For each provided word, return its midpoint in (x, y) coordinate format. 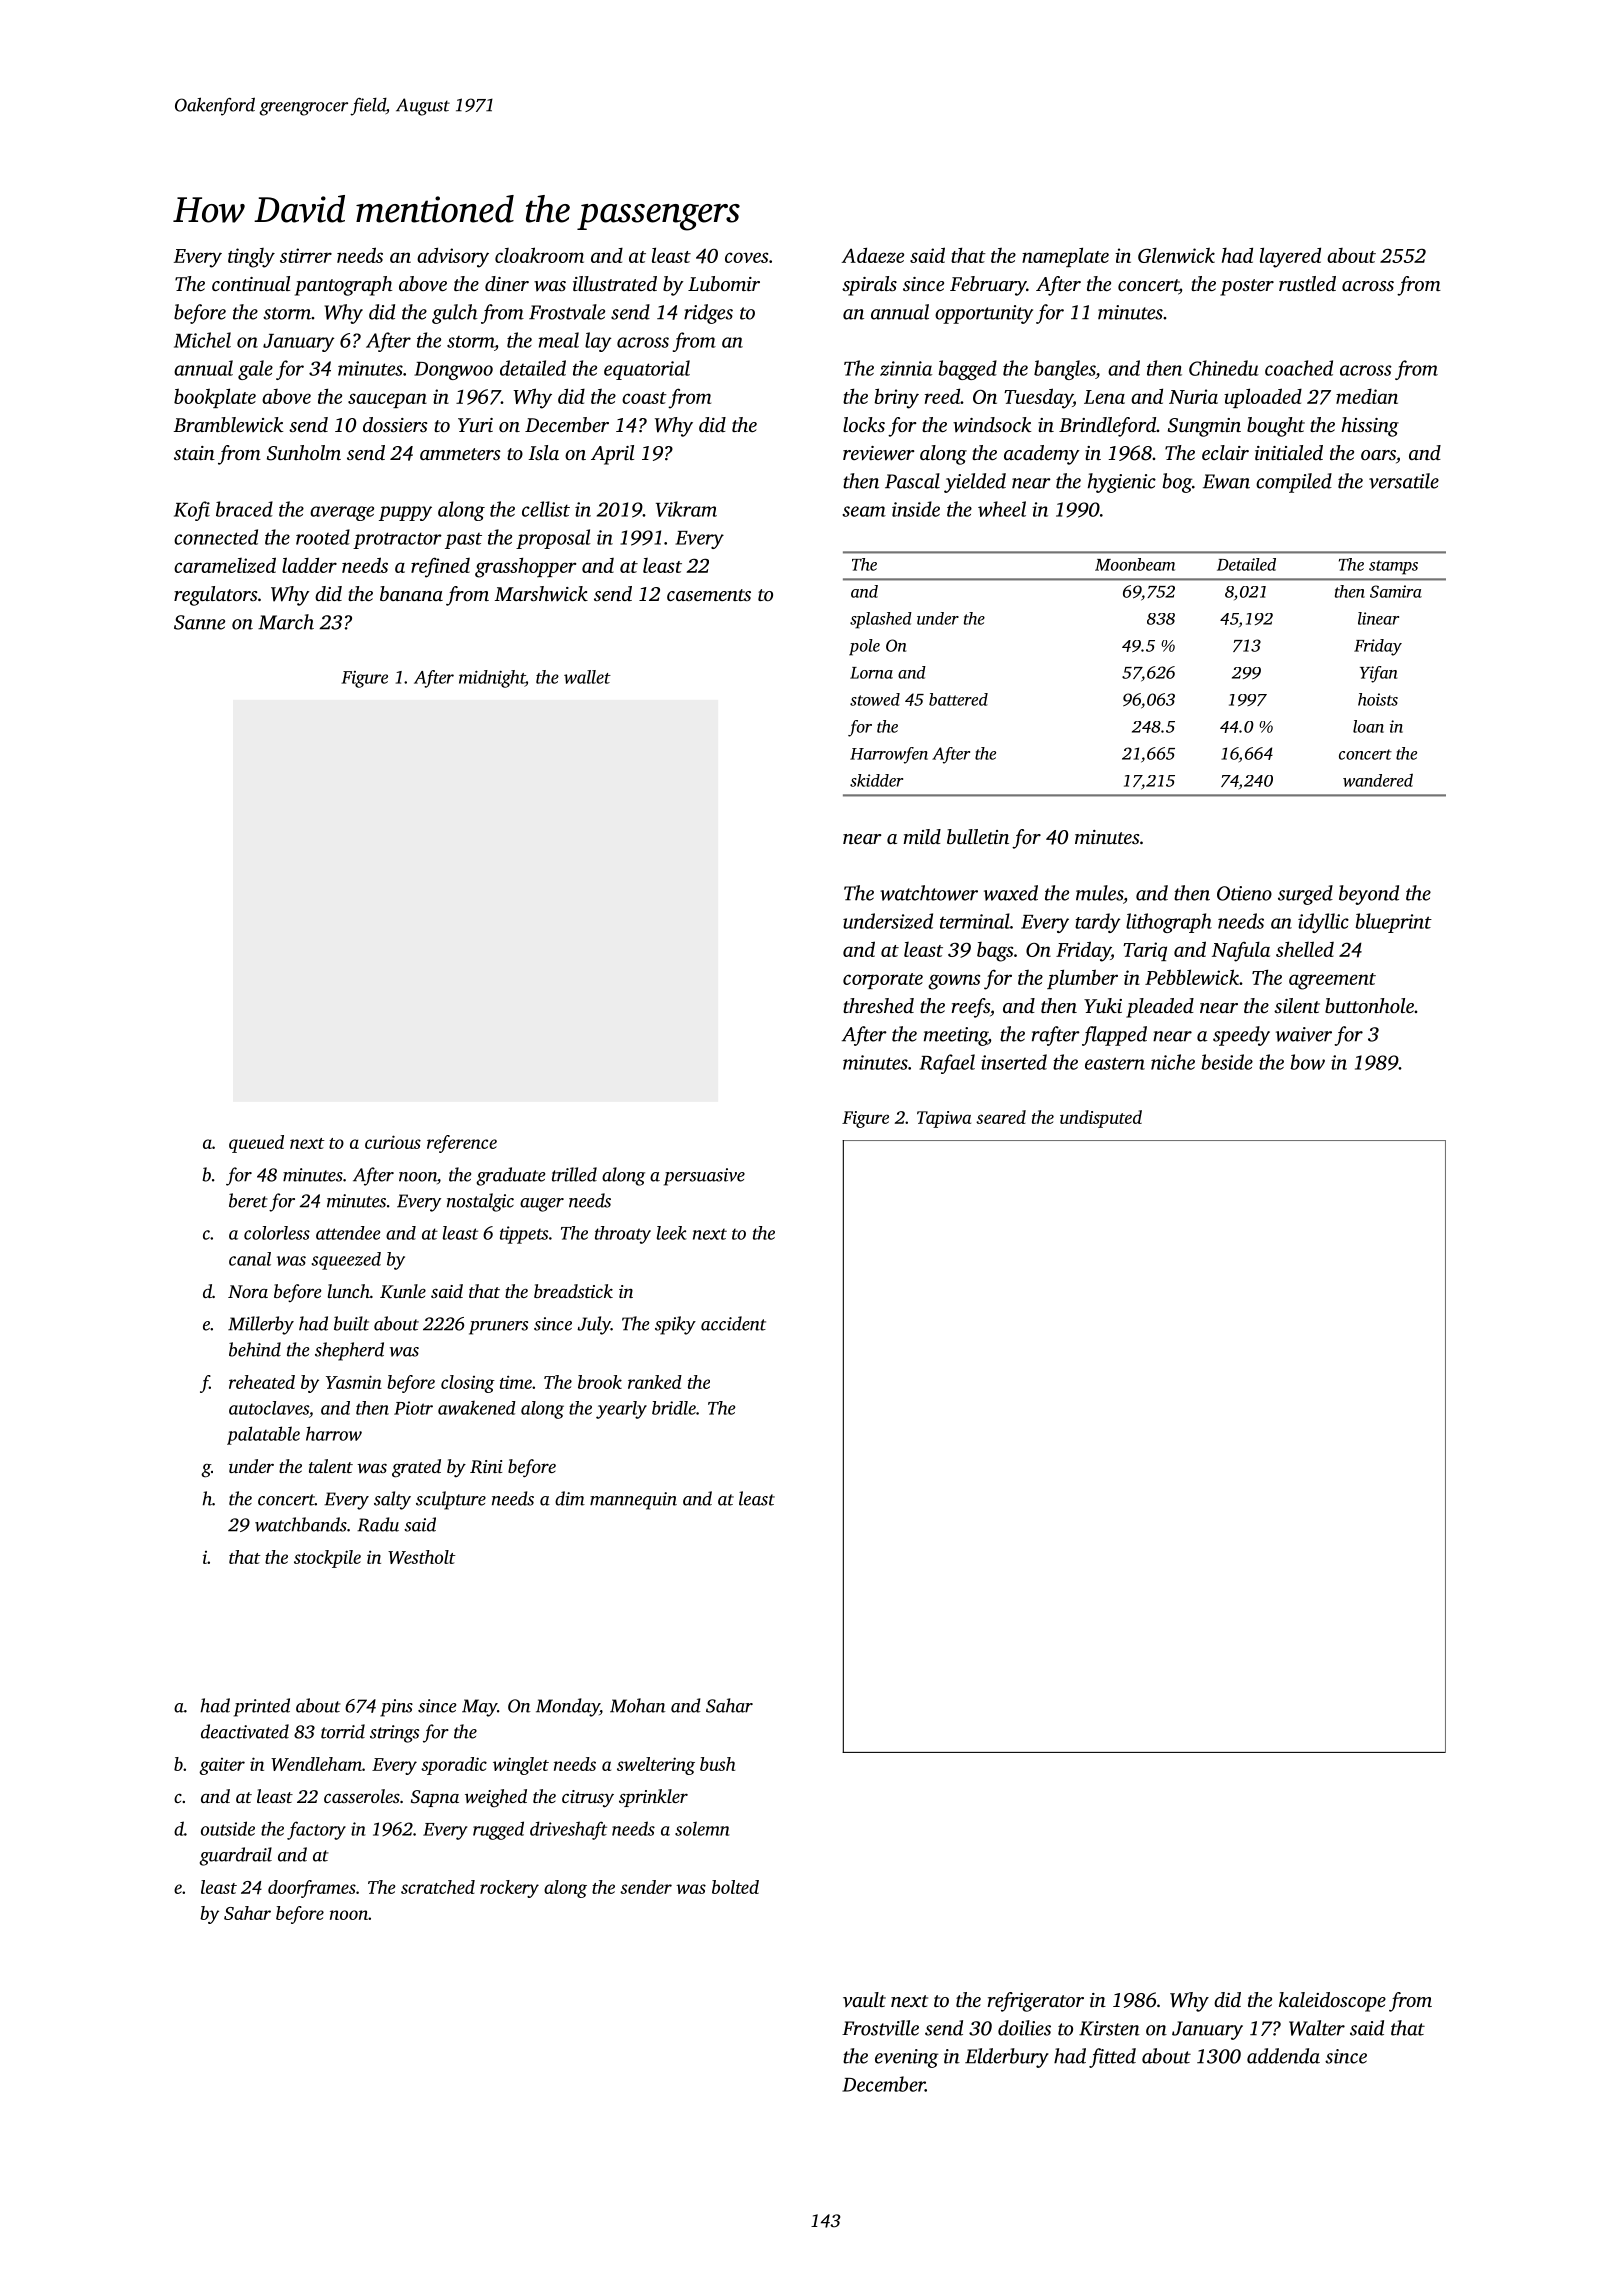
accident (733, 1323)
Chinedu (1224, 368)
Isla (543, 452)
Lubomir (724, 283)
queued (256, 1144)
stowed (875, 699)
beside (1227, 1062)
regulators (216, 596)
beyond (1369, 895)
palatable (263, 1435)
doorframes (312, 1889)
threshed (878, 1005)
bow (1307, 1062)
